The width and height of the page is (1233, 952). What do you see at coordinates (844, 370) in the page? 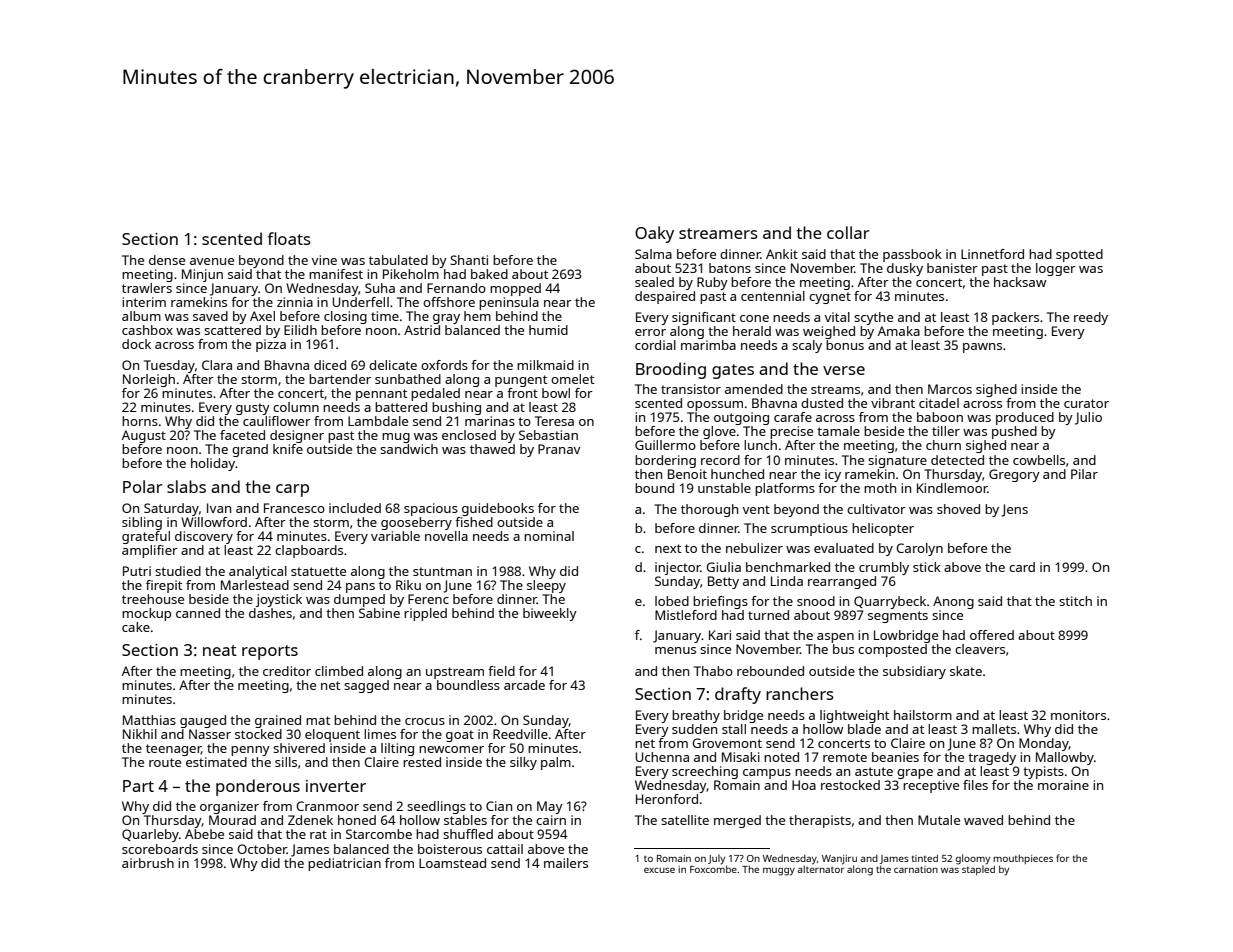
I see `verse` at bounding box center [844, 370].
